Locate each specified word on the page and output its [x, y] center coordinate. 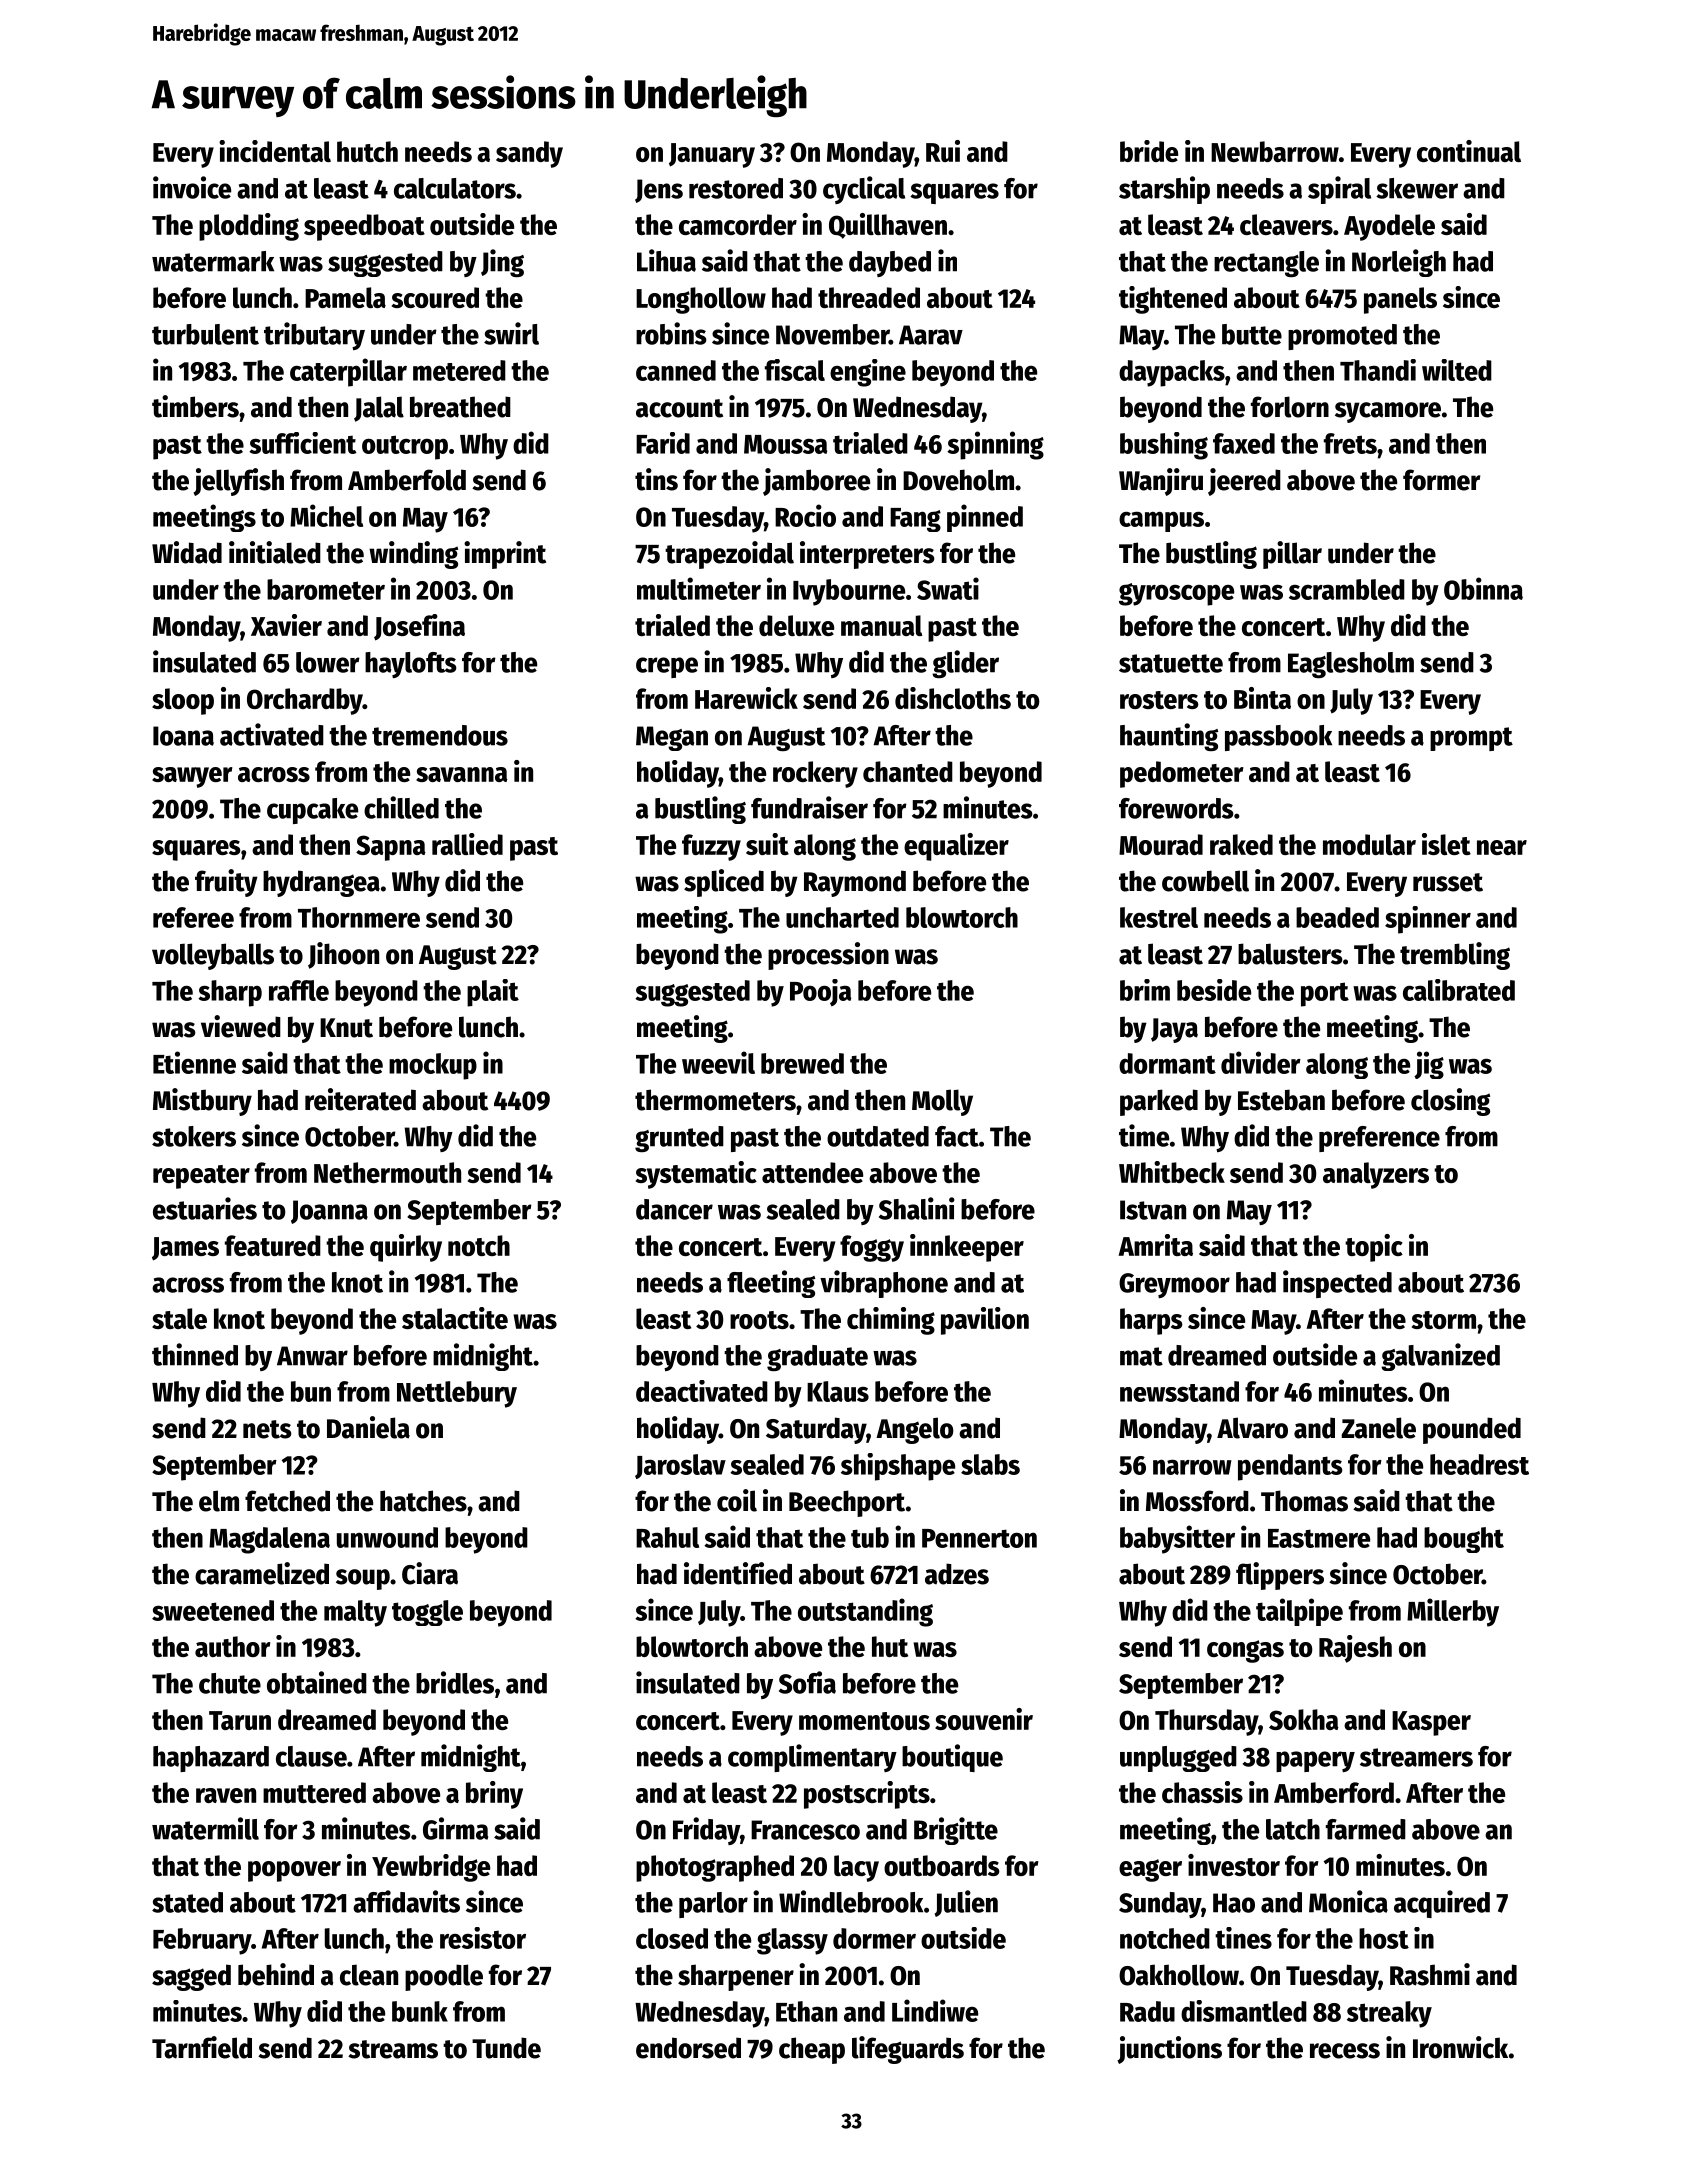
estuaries [205, 1208]
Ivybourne [849, 592]
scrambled [1347, 589]
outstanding [865, 1612]
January [712, 155]
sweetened [213, 1610]
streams [393, 2049]
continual [1469, 151]
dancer [674, 1209]
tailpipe [1299, 1612]
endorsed [688, 2048]
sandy [529, 154]
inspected [1337, 1284]
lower [328, 662]
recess [1345, 2051]
